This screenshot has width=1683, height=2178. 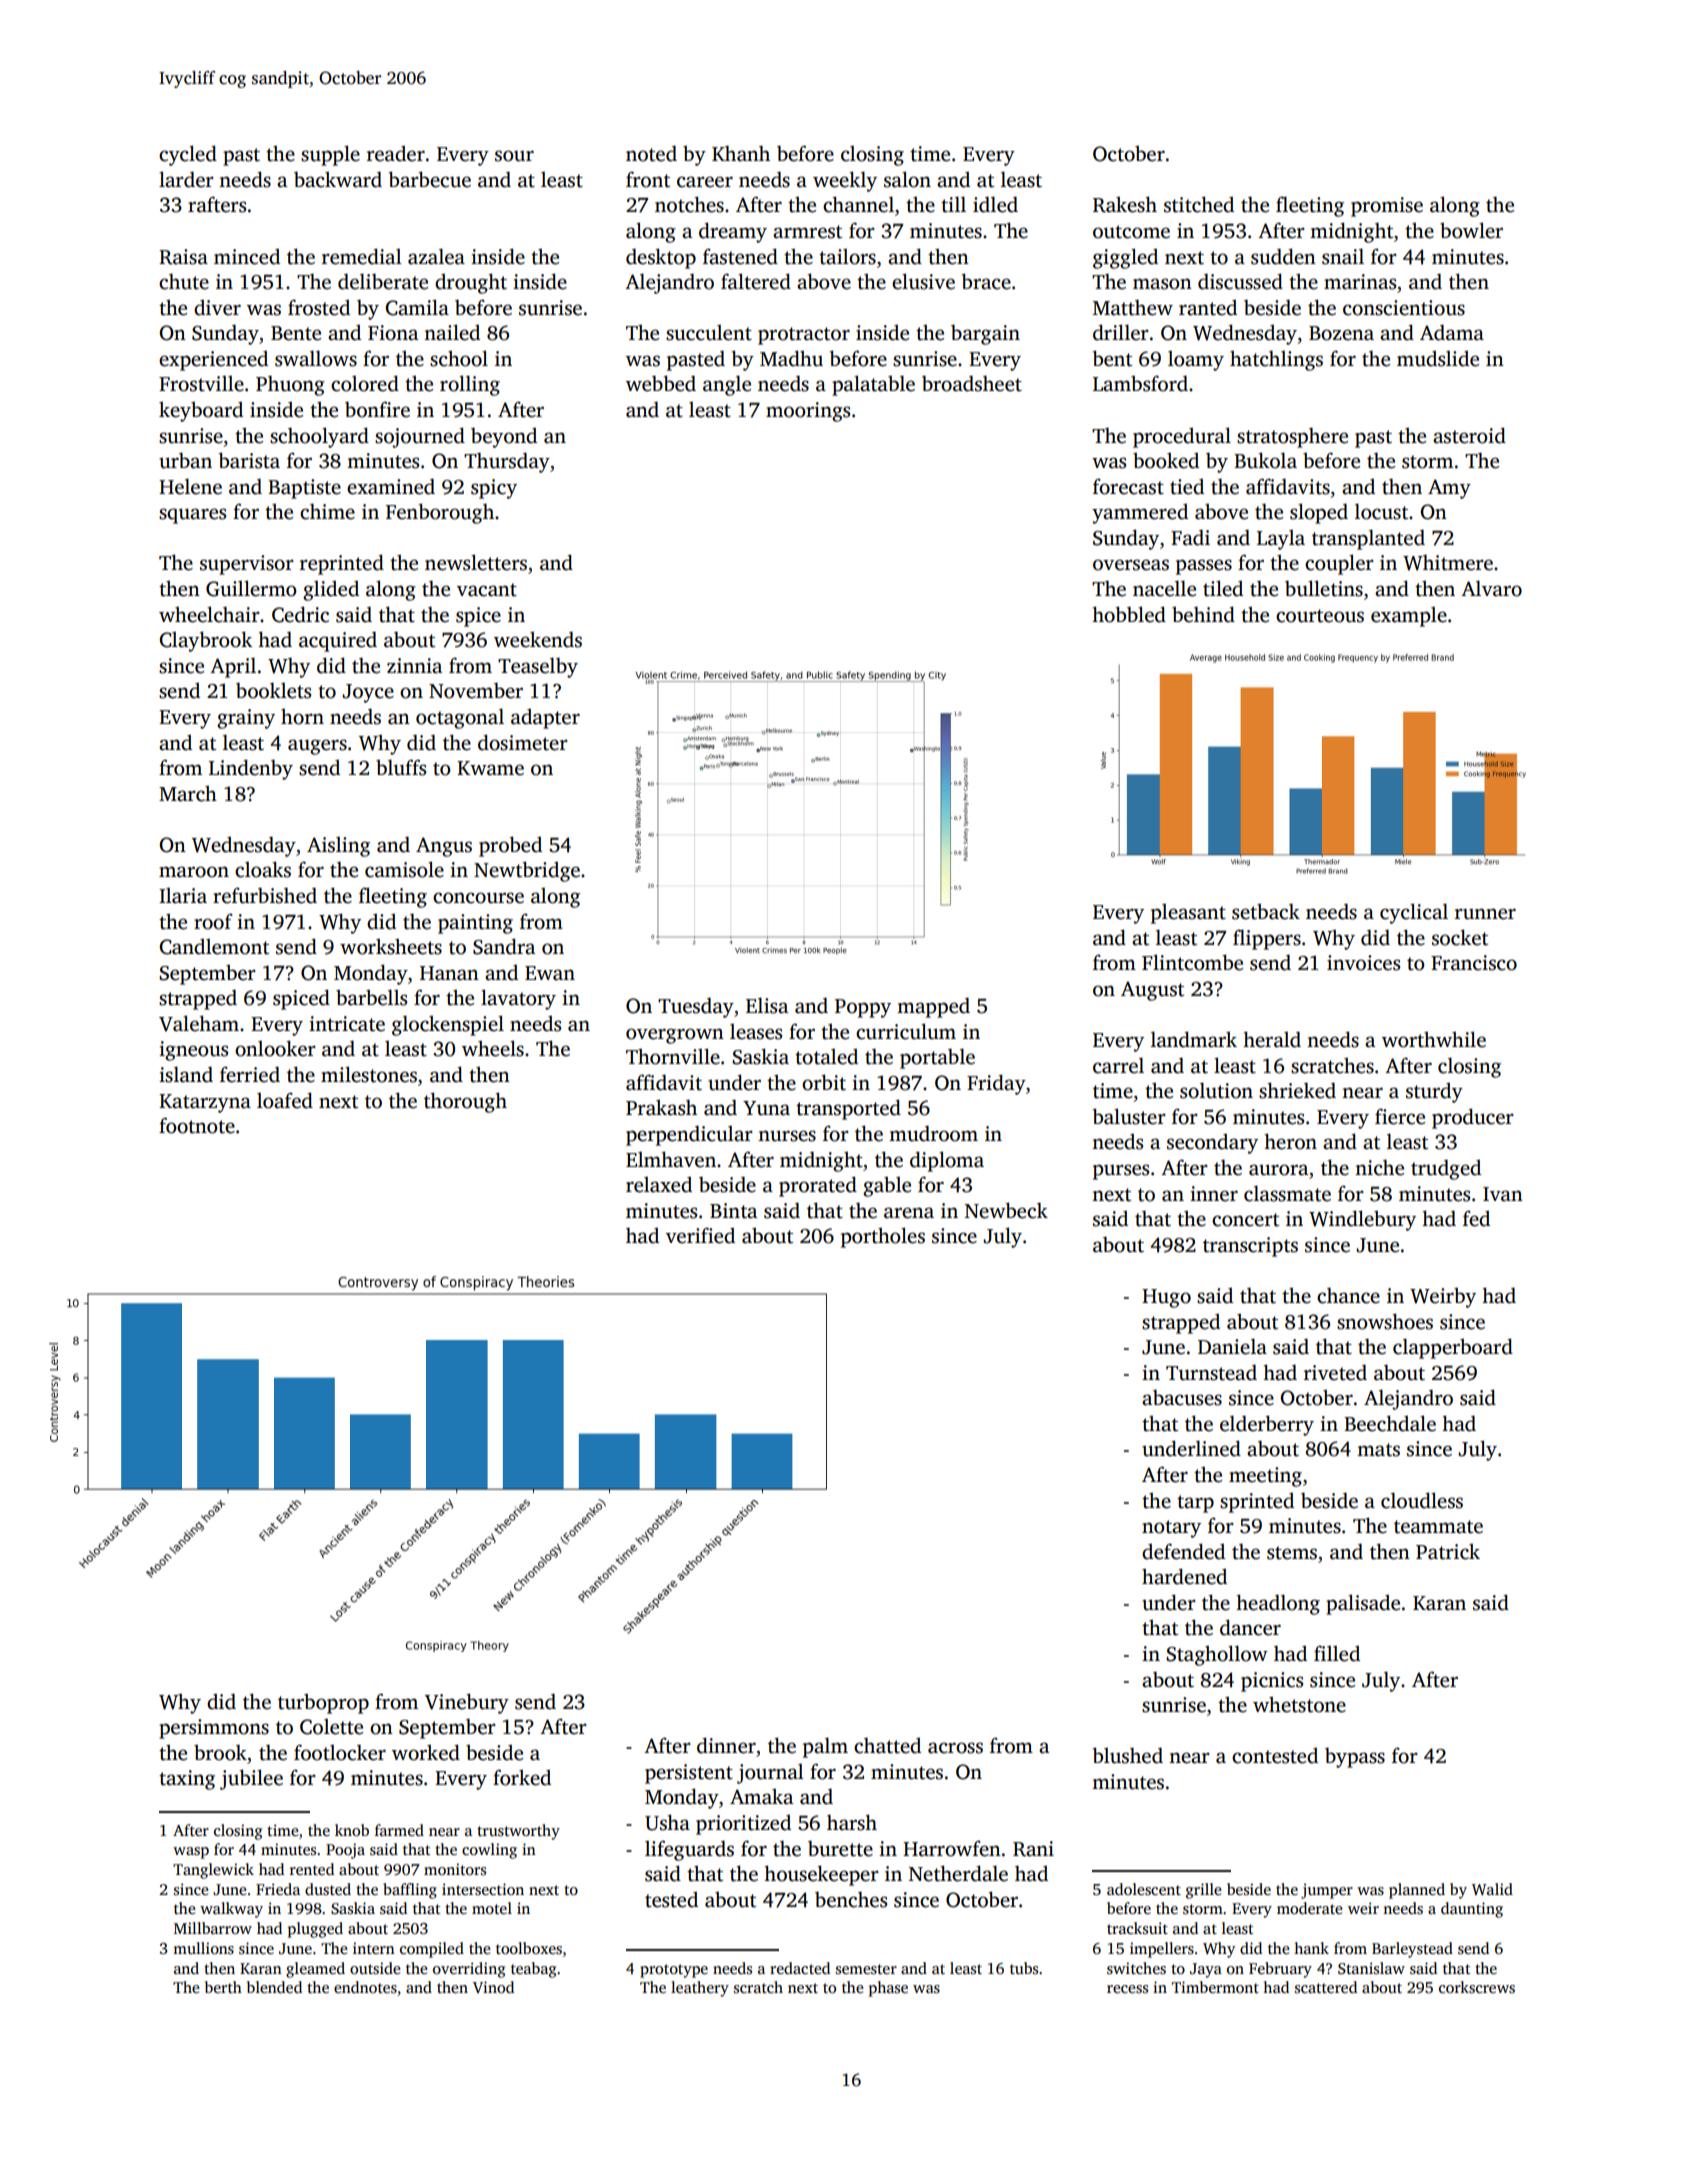 What do you see at coordinates (214, 1729) in the screenshot?
I see `persimmons` at bounding box center [214, 1729].
